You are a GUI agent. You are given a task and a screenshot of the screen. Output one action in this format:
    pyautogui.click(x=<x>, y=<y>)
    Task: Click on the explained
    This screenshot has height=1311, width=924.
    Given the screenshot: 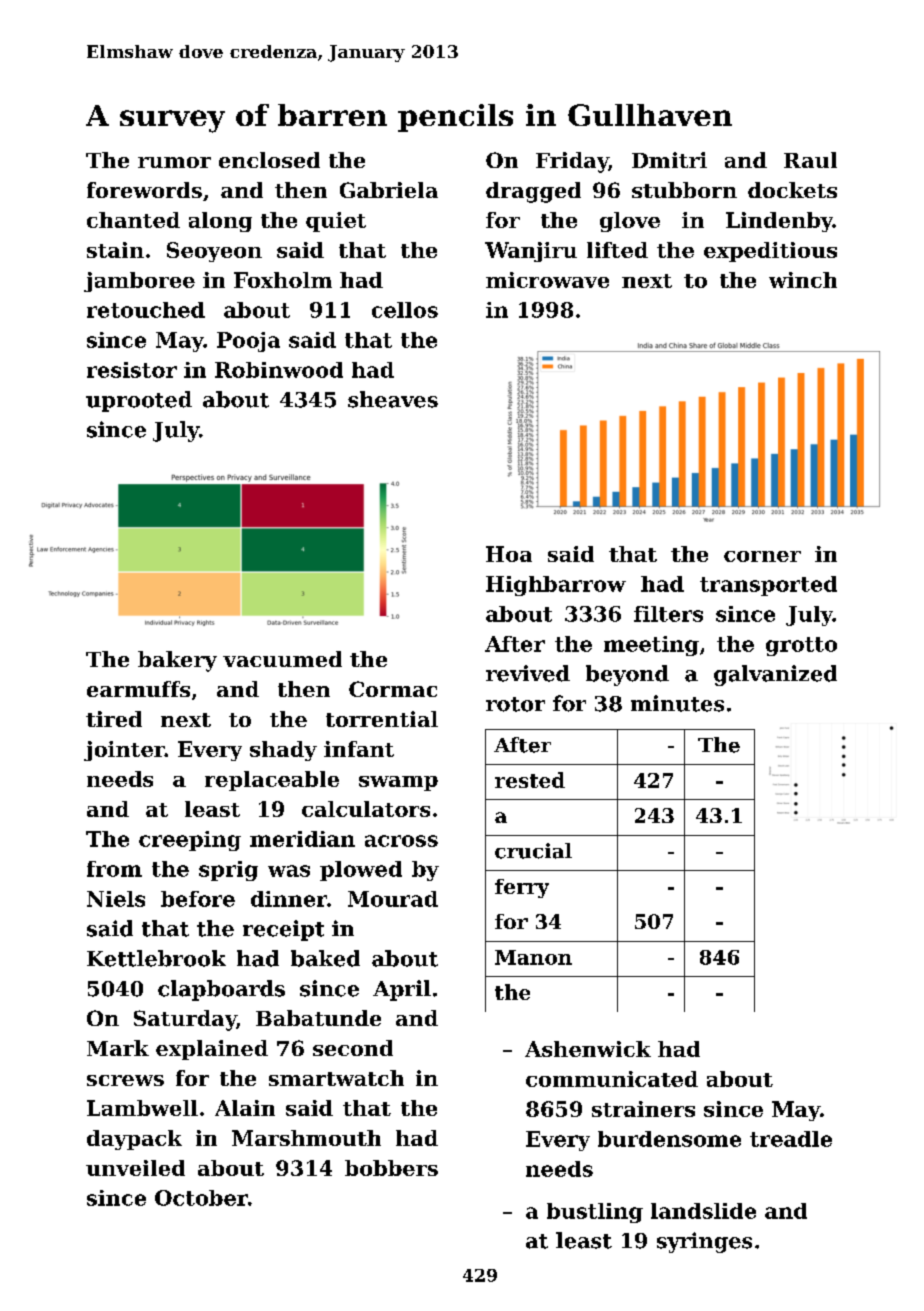 What is the action you would take?
    pyautogui.click(x=212, y=1050)
